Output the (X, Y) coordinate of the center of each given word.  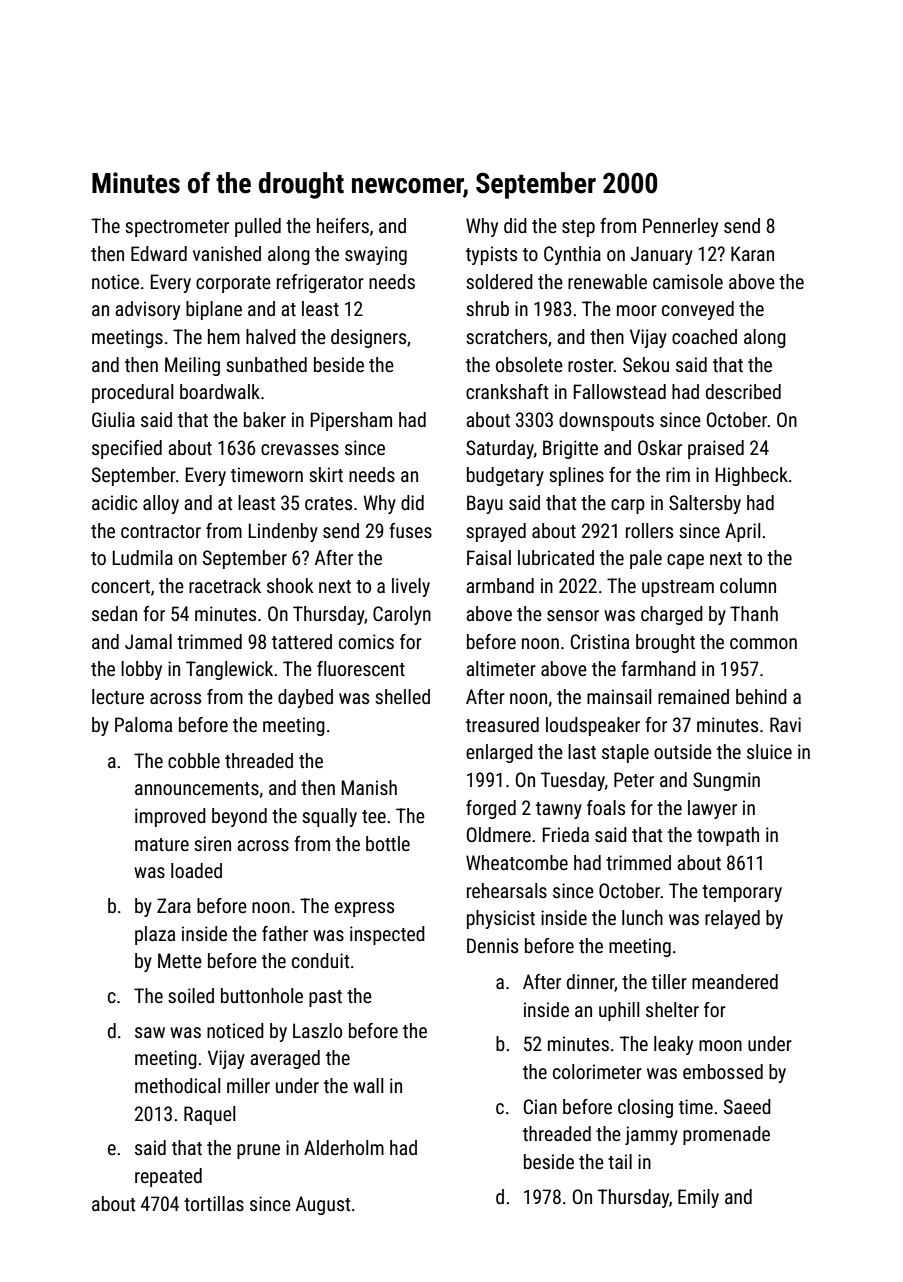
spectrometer (177, 228)
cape (685, 561)
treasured (502, 724)
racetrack (225, 585)
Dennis (492, 945)
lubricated (556, 557)
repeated (168, 1177)
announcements (197, 788)
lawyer (712, 809)
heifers (343, 225)
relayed (732, 919)
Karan (752, 253)
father (285, 933)
